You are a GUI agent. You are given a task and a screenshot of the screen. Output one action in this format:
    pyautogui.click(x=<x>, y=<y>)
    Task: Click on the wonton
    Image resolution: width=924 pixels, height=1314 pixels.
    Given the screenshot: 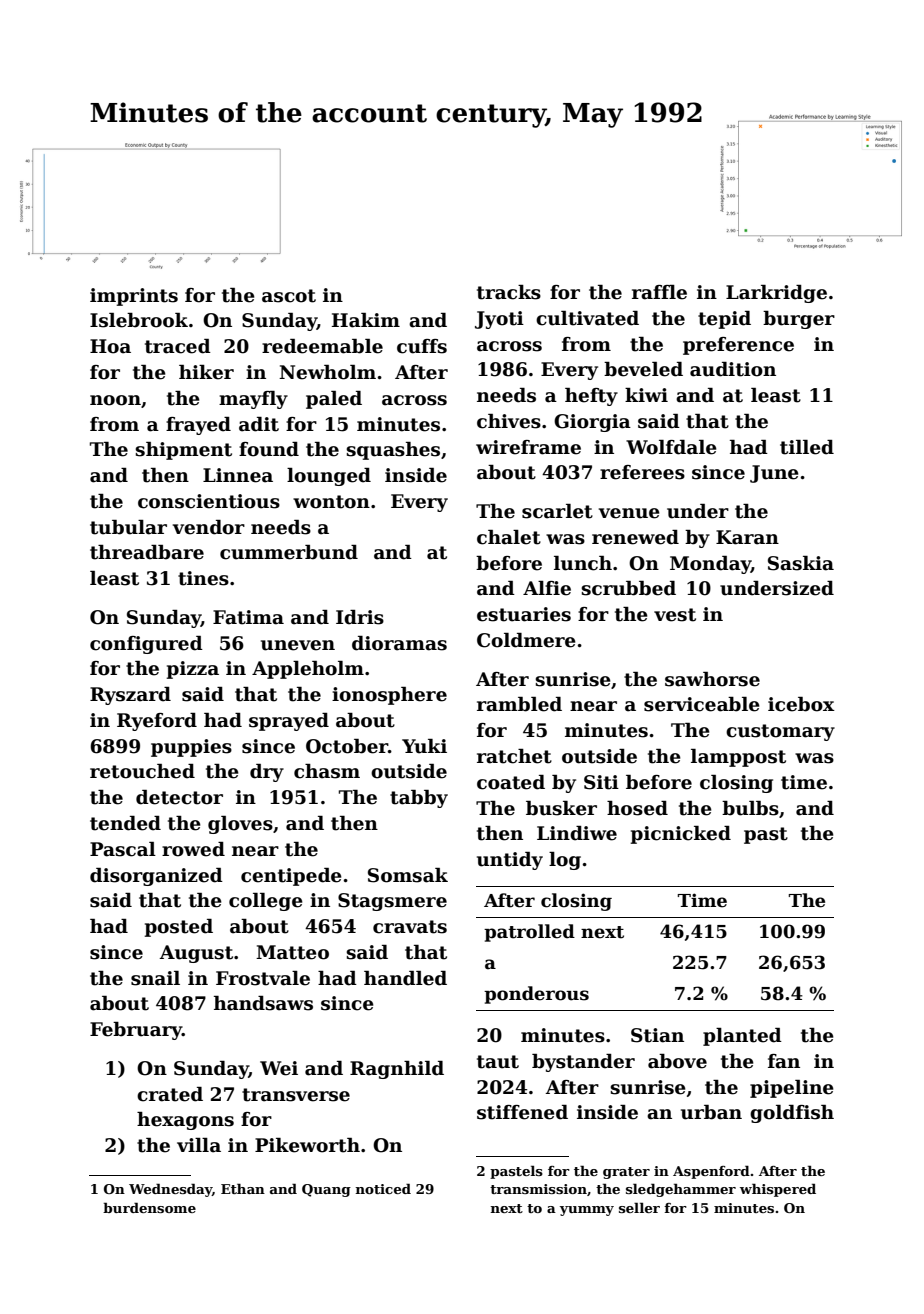 What is the action you would take?
    pyautogui.click(x=331, y=502)
